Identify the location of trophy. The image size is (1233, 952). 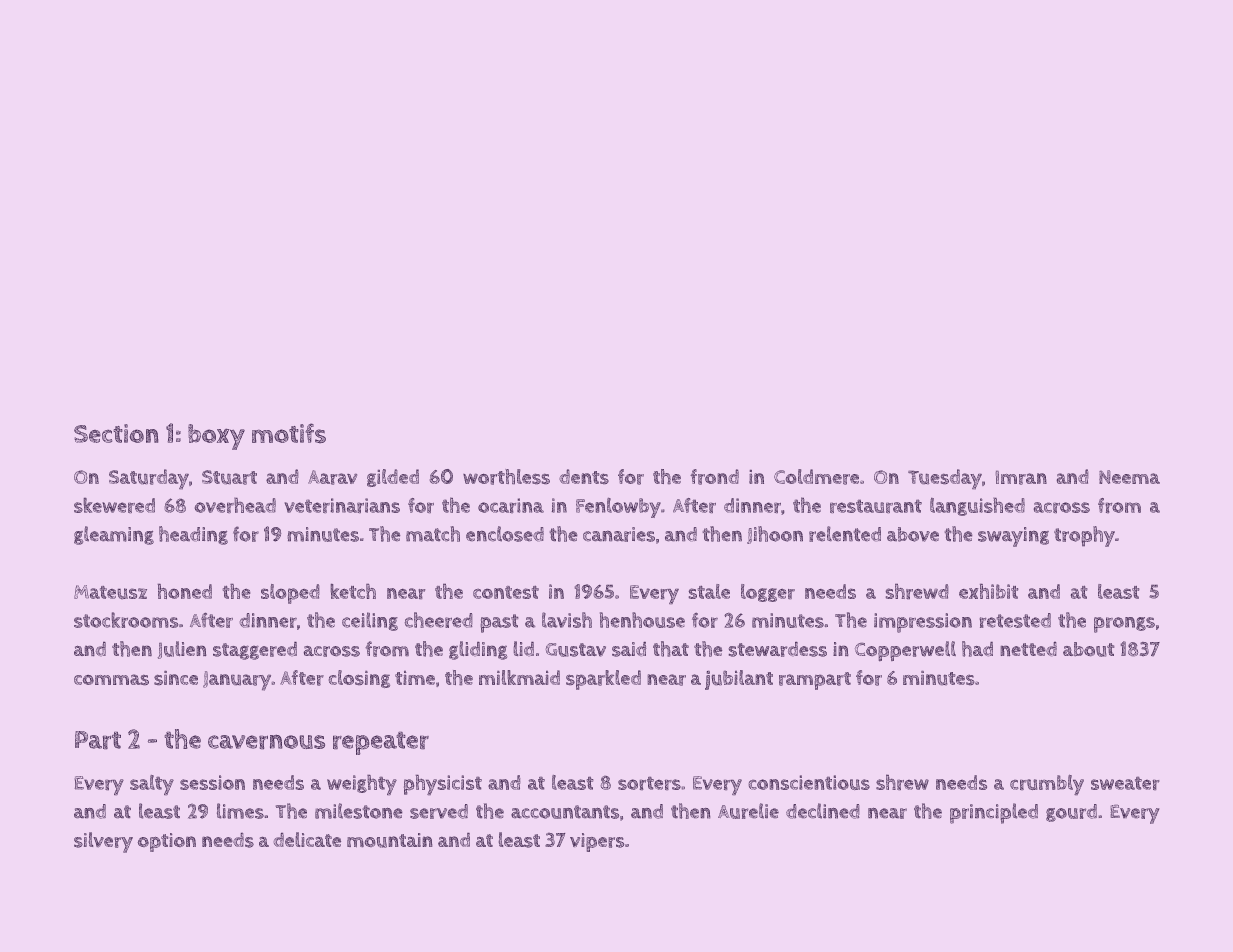
(1084, 536).
